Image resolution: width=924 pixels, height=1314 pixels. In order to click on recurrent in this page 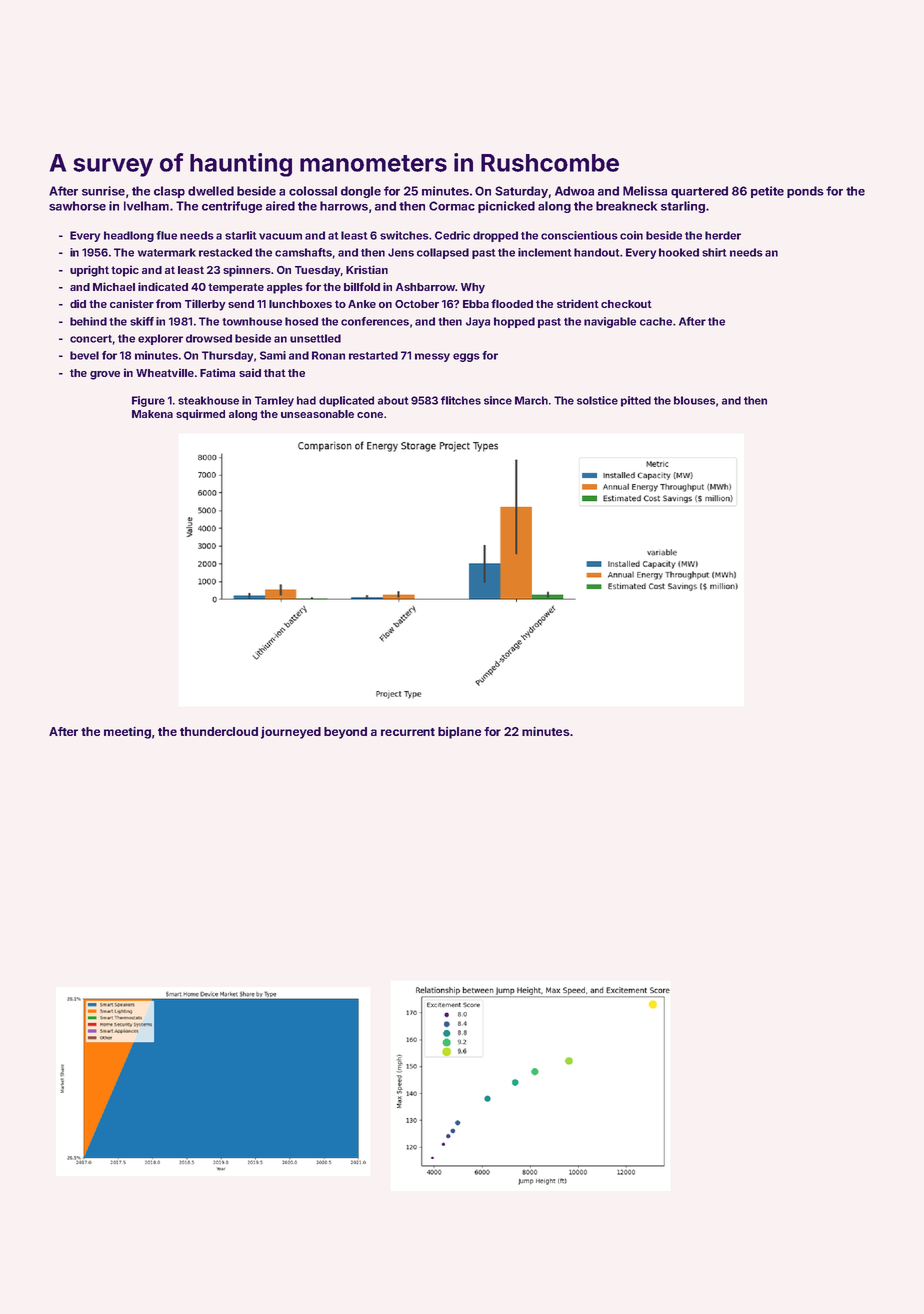, I will do `click(408, 732)`.
